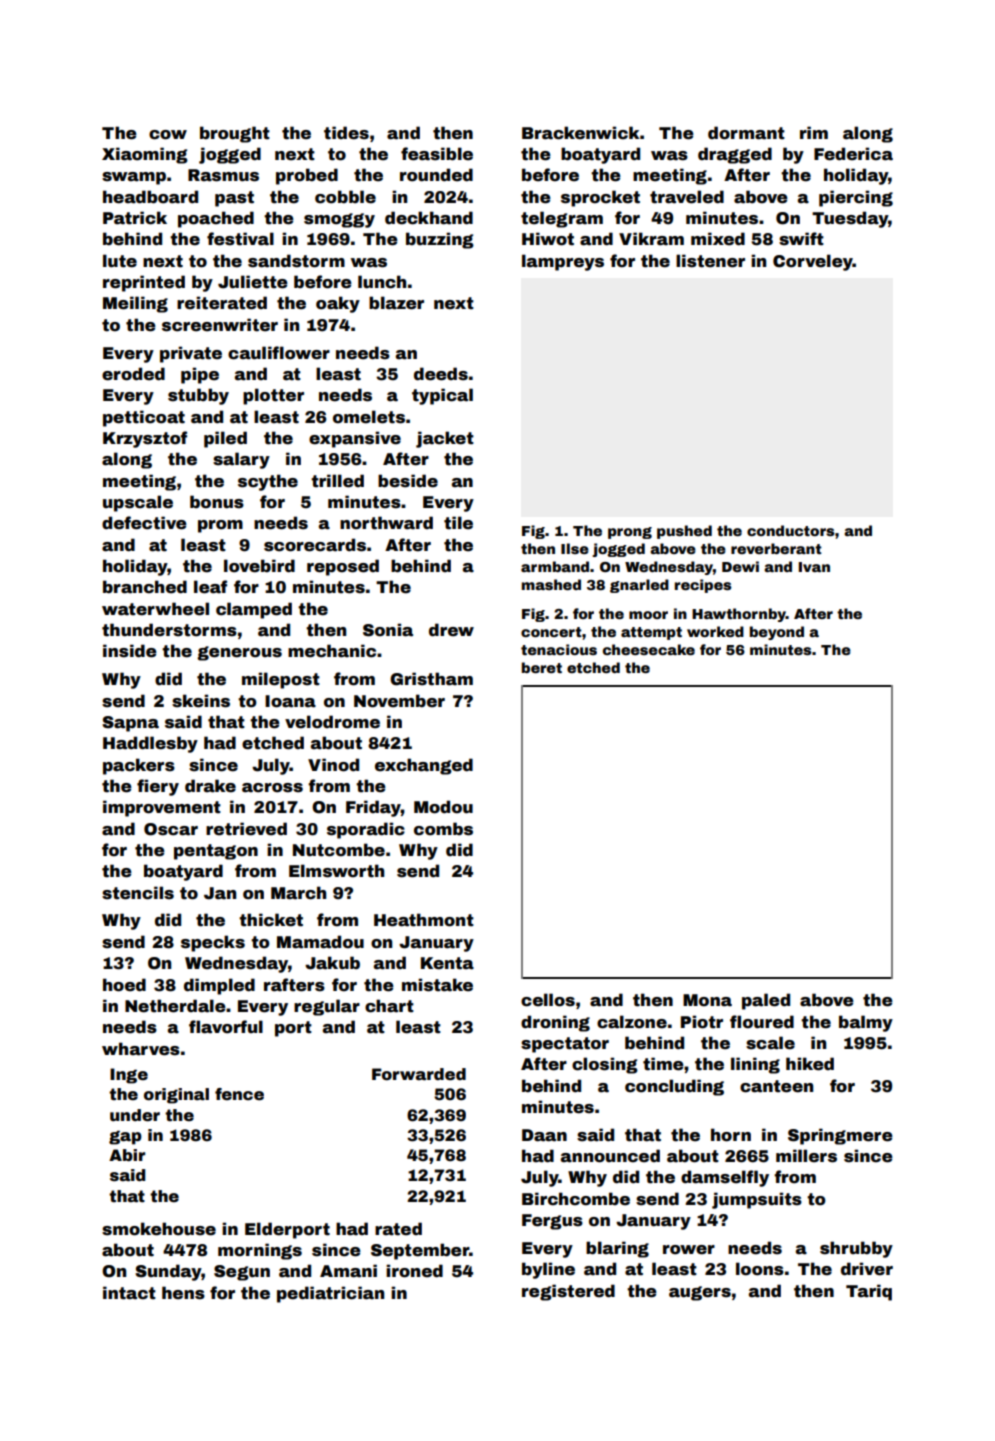 The image size is (995, 1441). Describe the element at coordinates (125, 1137) in the image. I see `gap` at that location.
